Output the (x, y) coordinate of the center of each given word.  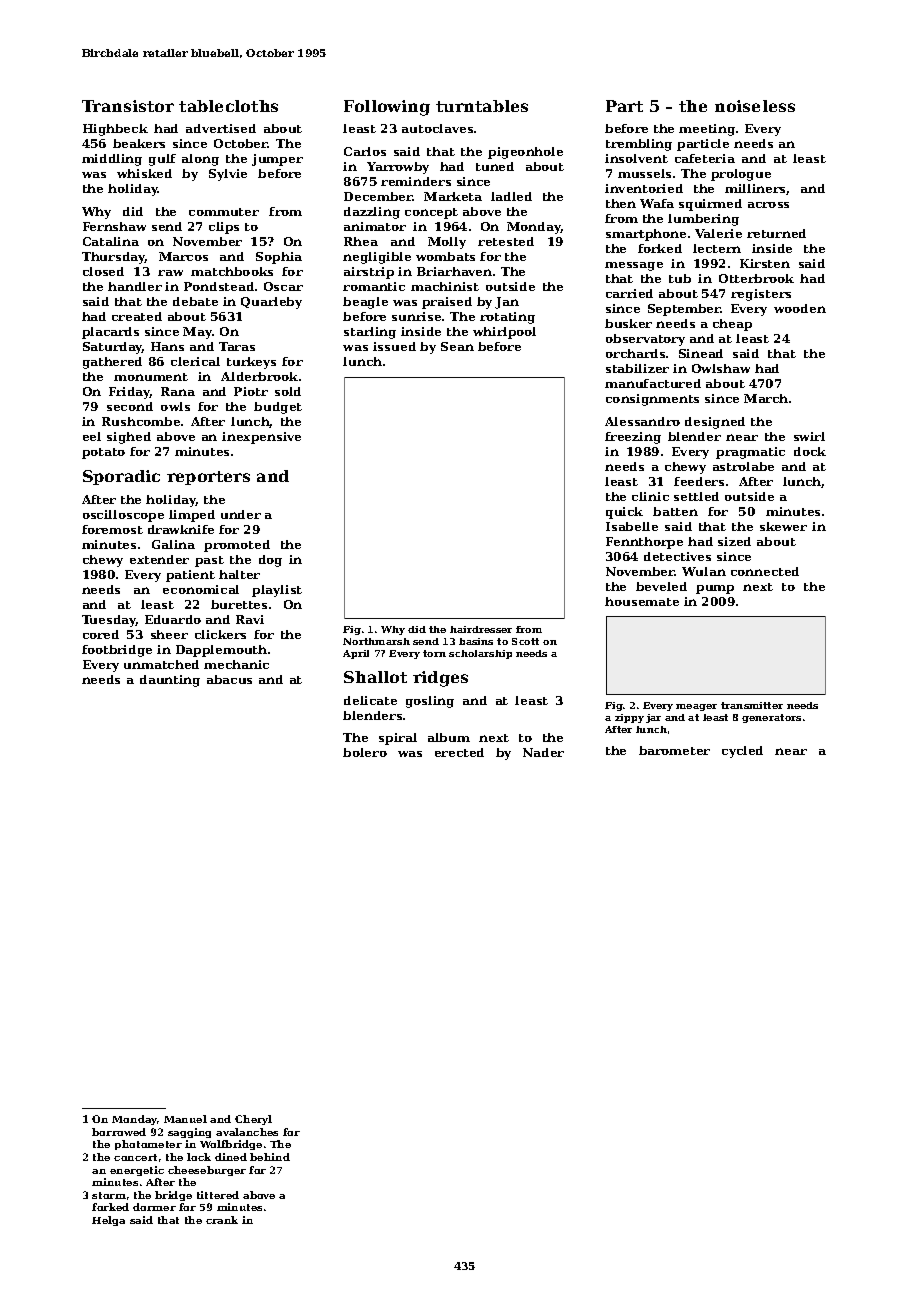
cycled (742, 752)
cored (101, 634)
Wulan (704, 571)
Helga (108, 1221)
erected (459, 752)
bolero (365, 752)
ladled (511, 196)
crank (222, 1220)
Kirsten (765, 263)
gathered (112, 363)
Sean (457, 346)
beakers (139, 143)
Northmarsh (376, 641)
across (768, 205)
